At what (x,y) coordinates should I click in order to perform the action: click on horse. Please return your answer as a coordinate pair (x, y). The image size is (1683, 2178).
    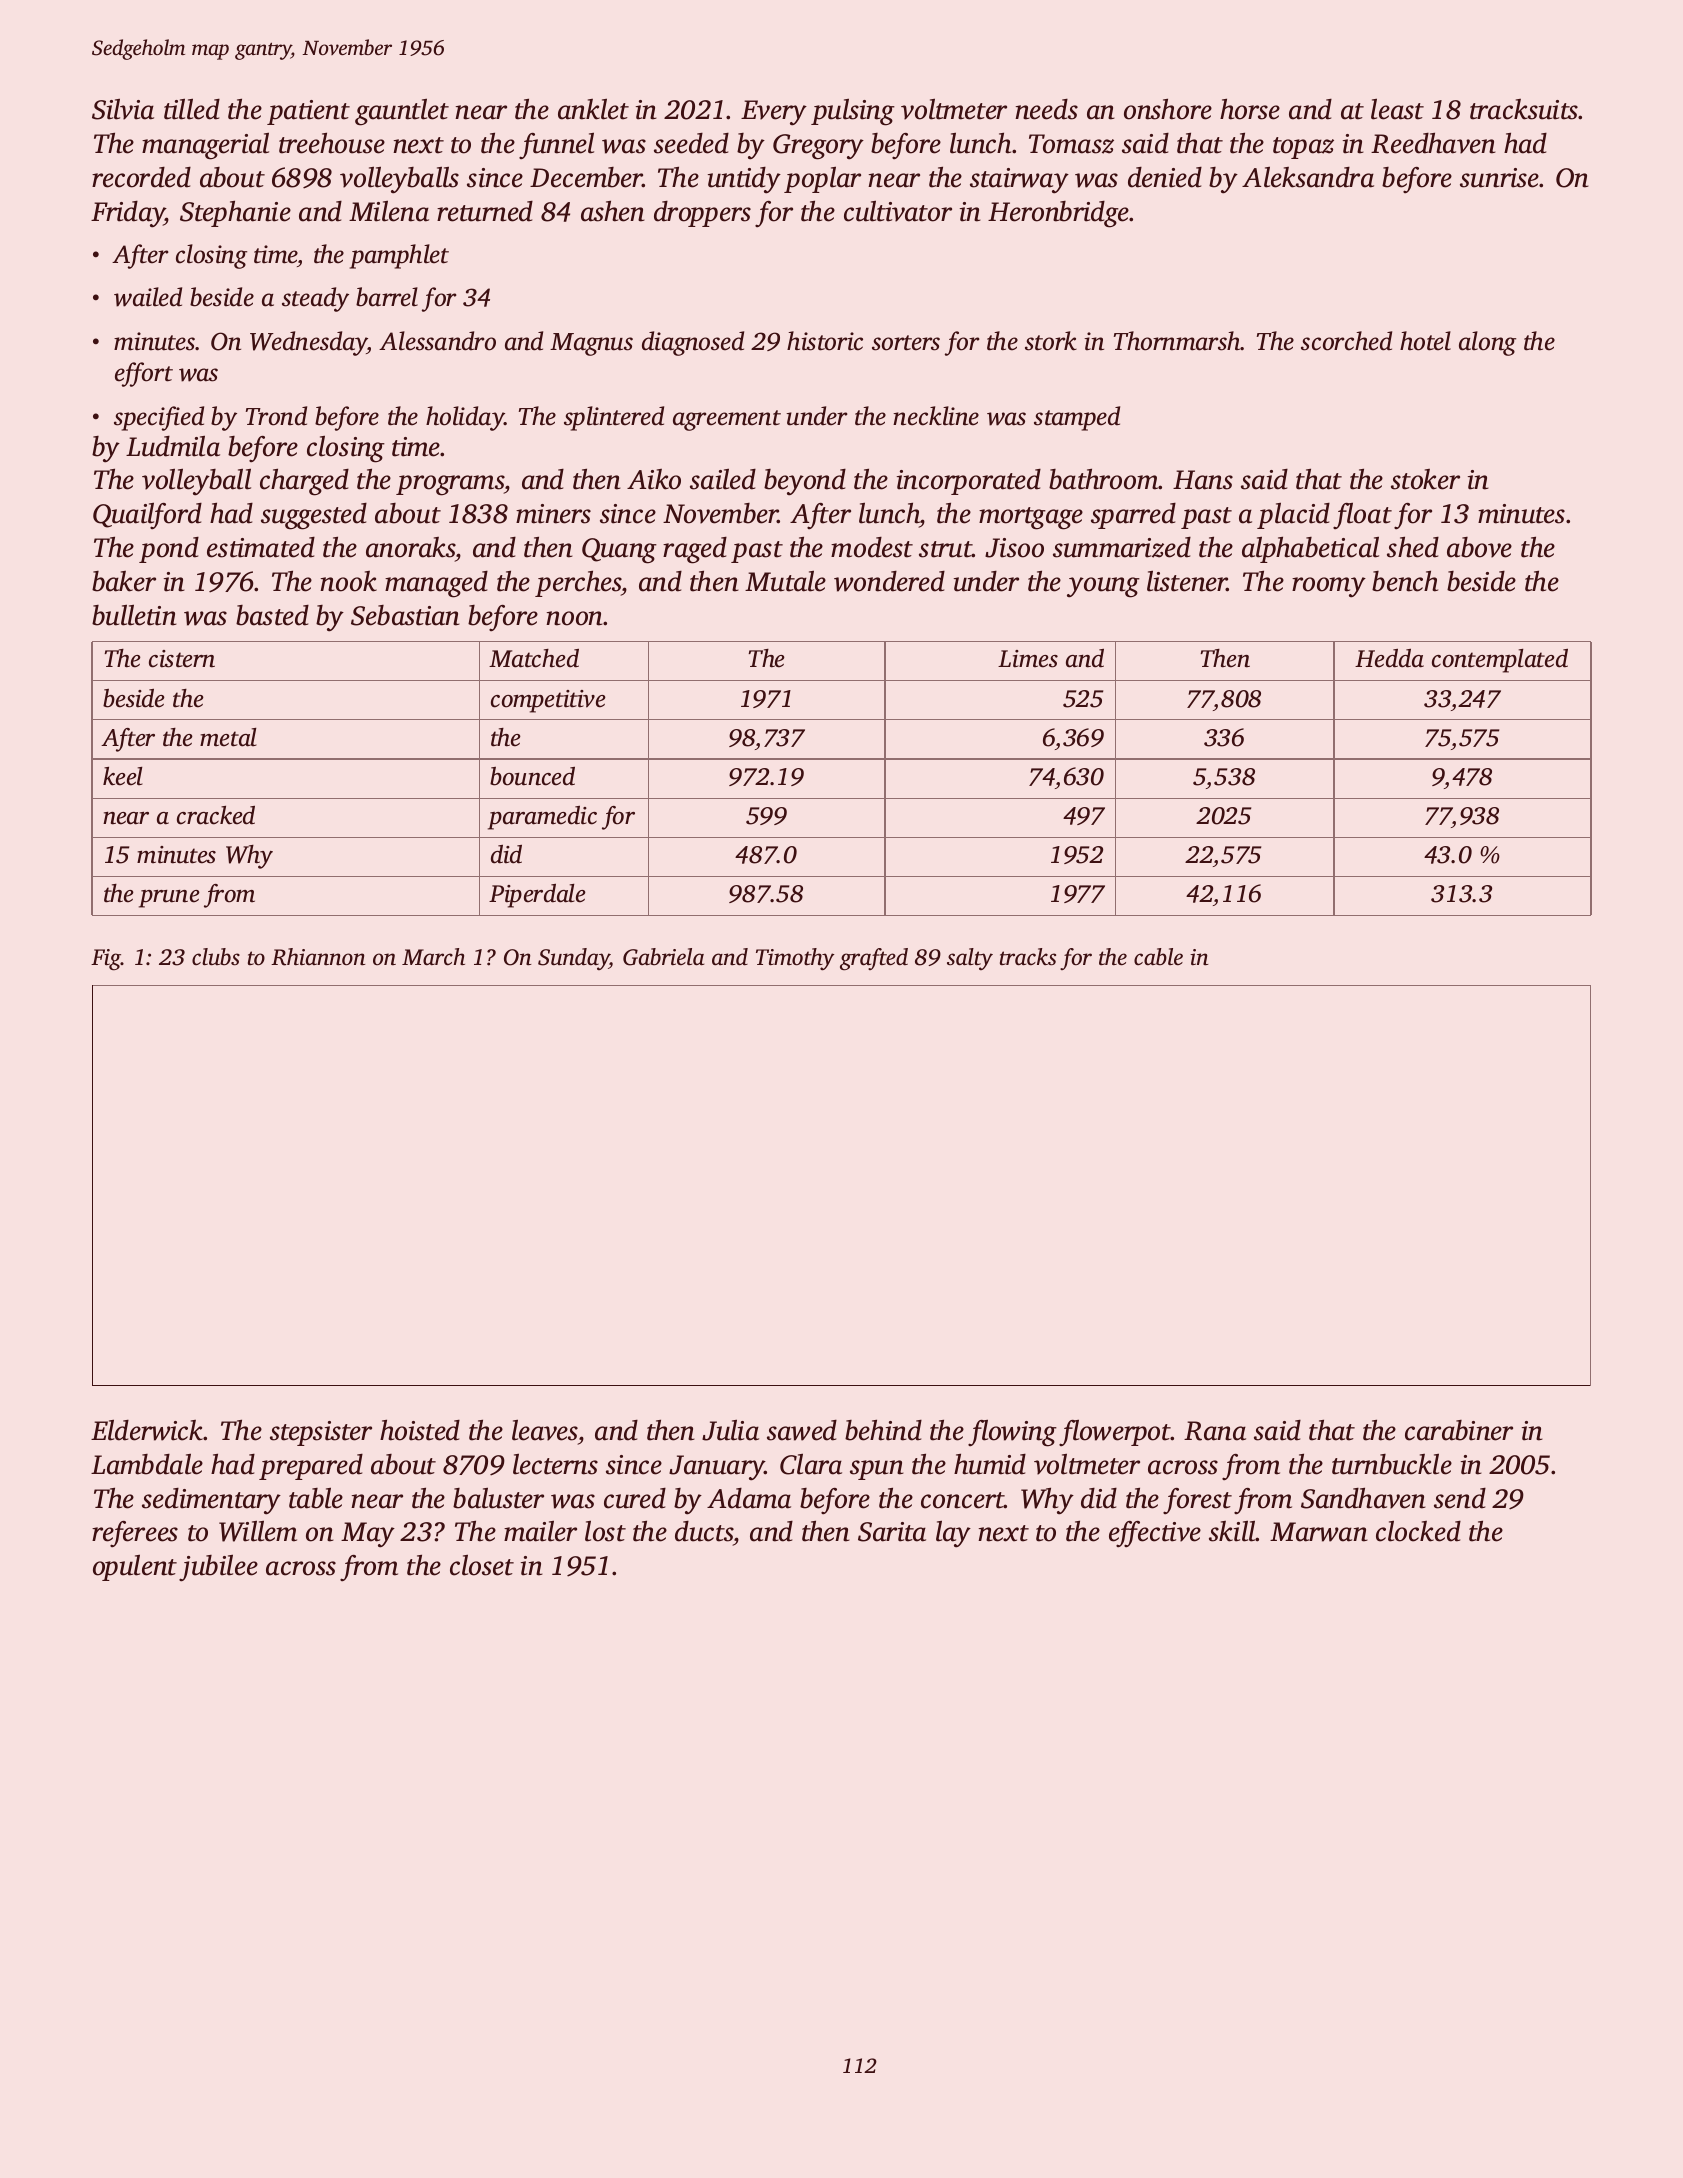
    Looking at the image, I should click on (1250, 109).
